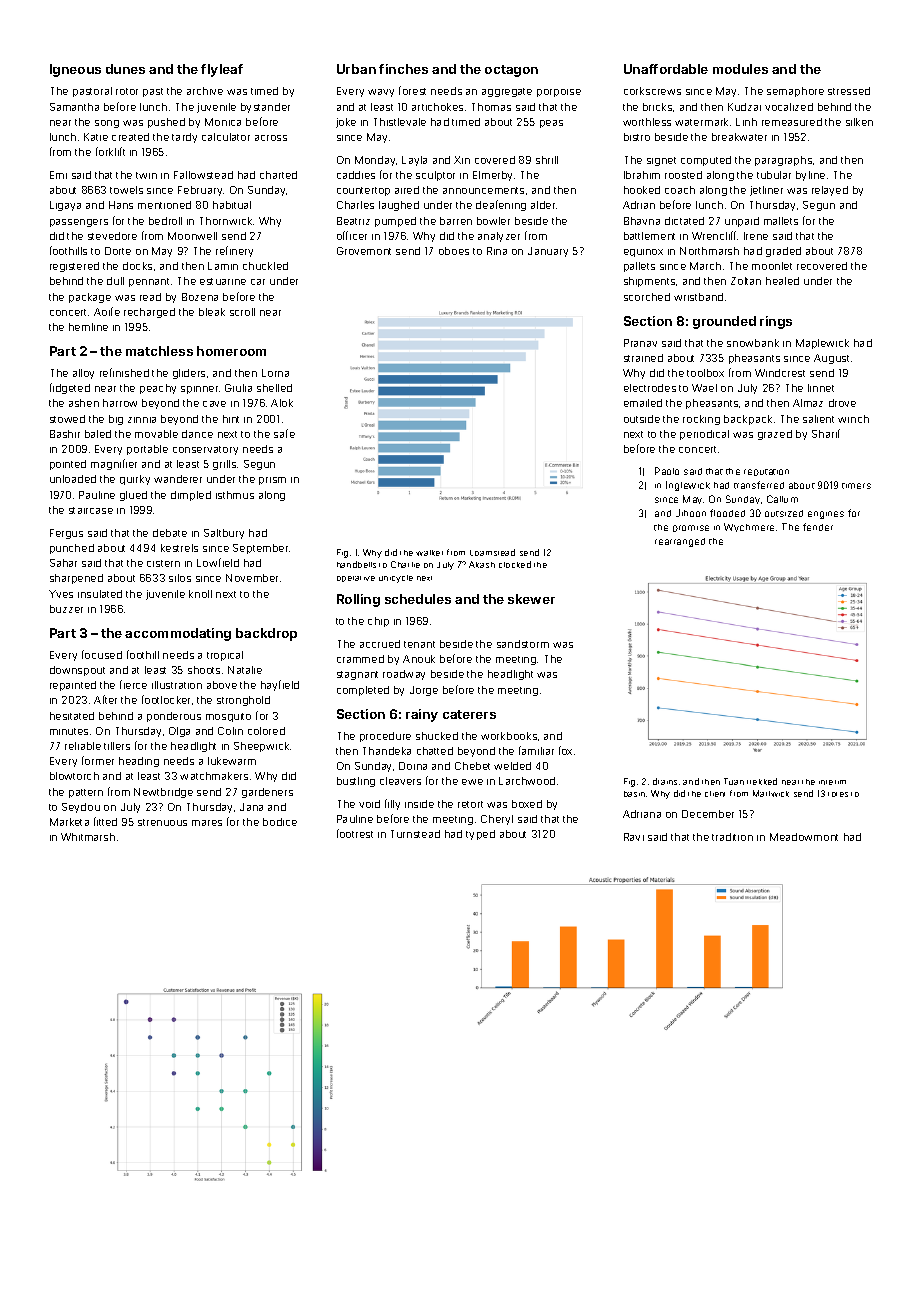 The image size is (924, 1308). What do you see at coordinates (826, 515) in the document?
I see `engines` at bounding box center [826, 515].
